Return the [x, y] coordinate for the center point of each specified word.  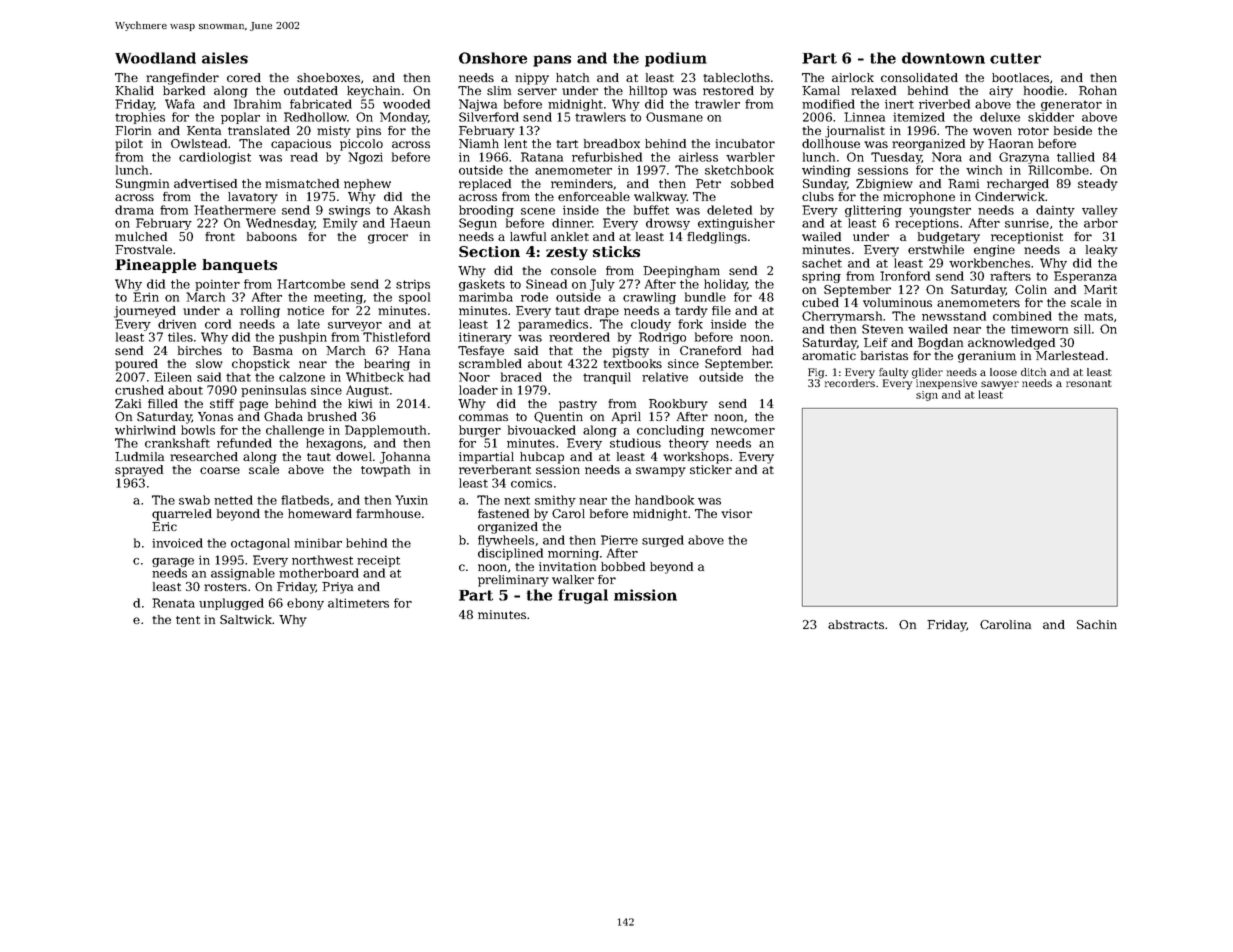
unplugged [231, 604]
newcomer [743, 431]
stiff [222, 403]
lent [515, 143]
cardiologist [215, 158]
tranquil [607, 378]
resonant [1089, 383]
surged [663, 541]
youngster [940, 211]
